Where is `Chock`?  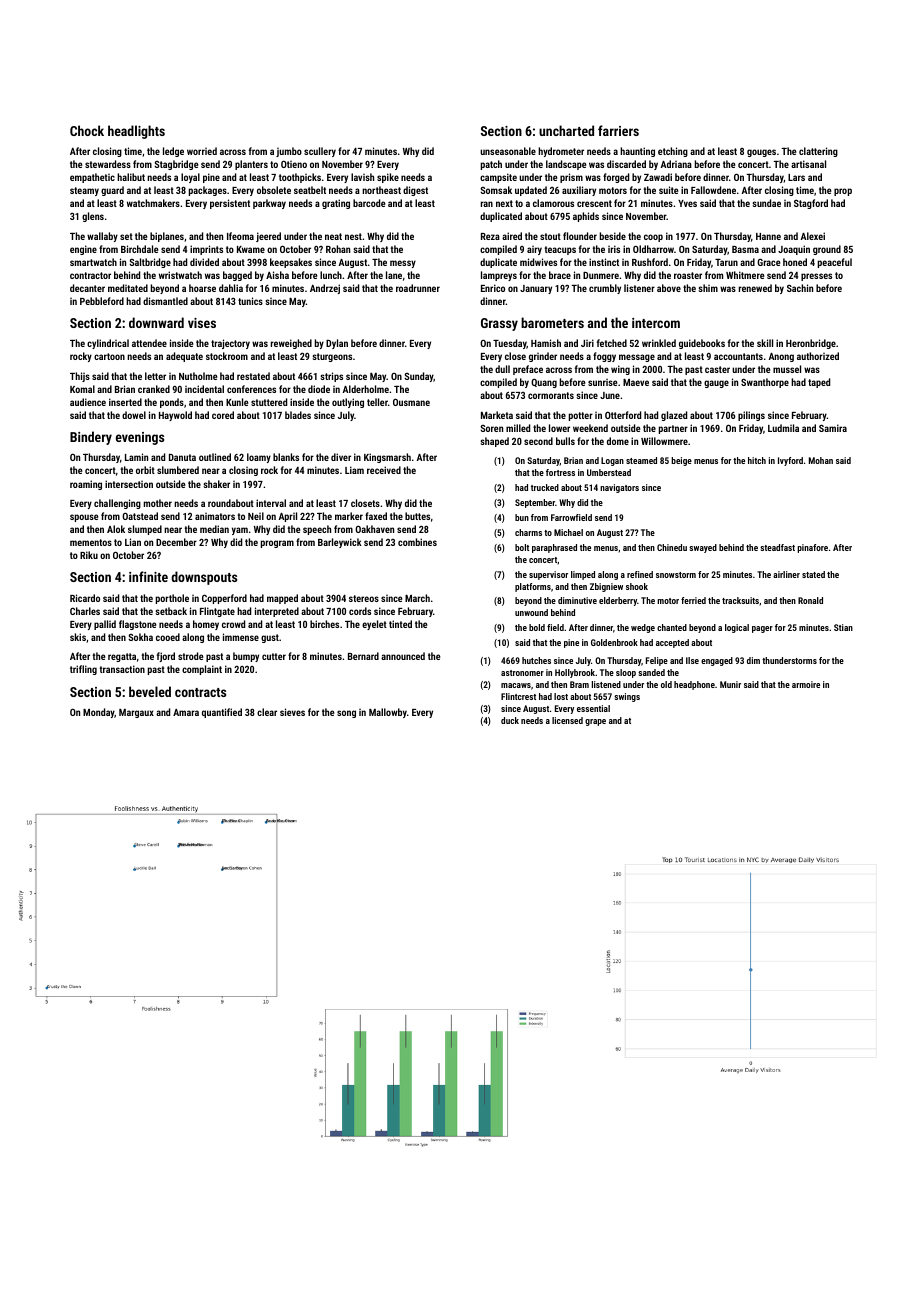 Chock is located at coordinates (87, 130).
